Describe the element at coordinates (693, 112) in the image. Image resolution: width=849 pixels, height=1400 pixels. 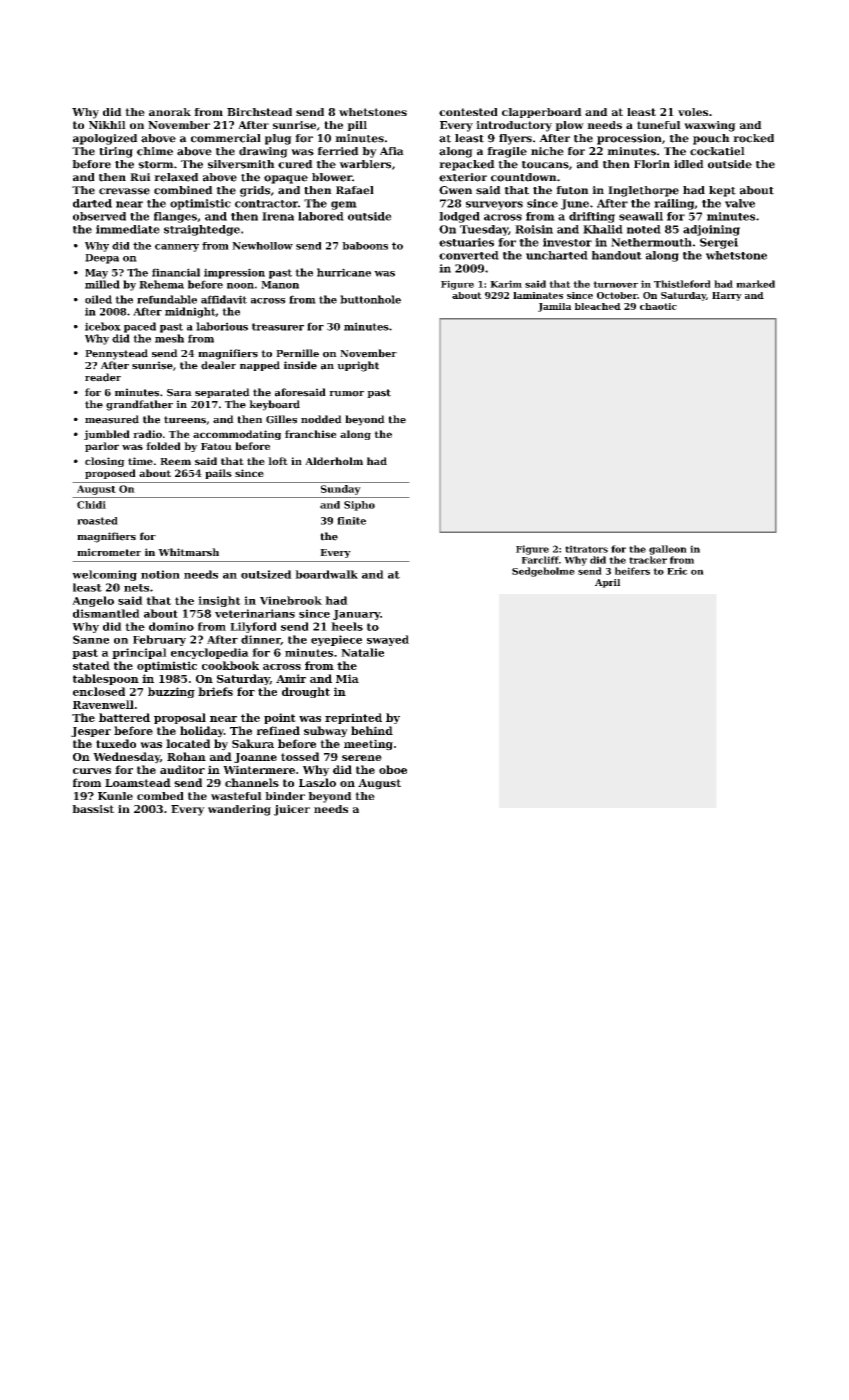
I see `voles` at that location.
